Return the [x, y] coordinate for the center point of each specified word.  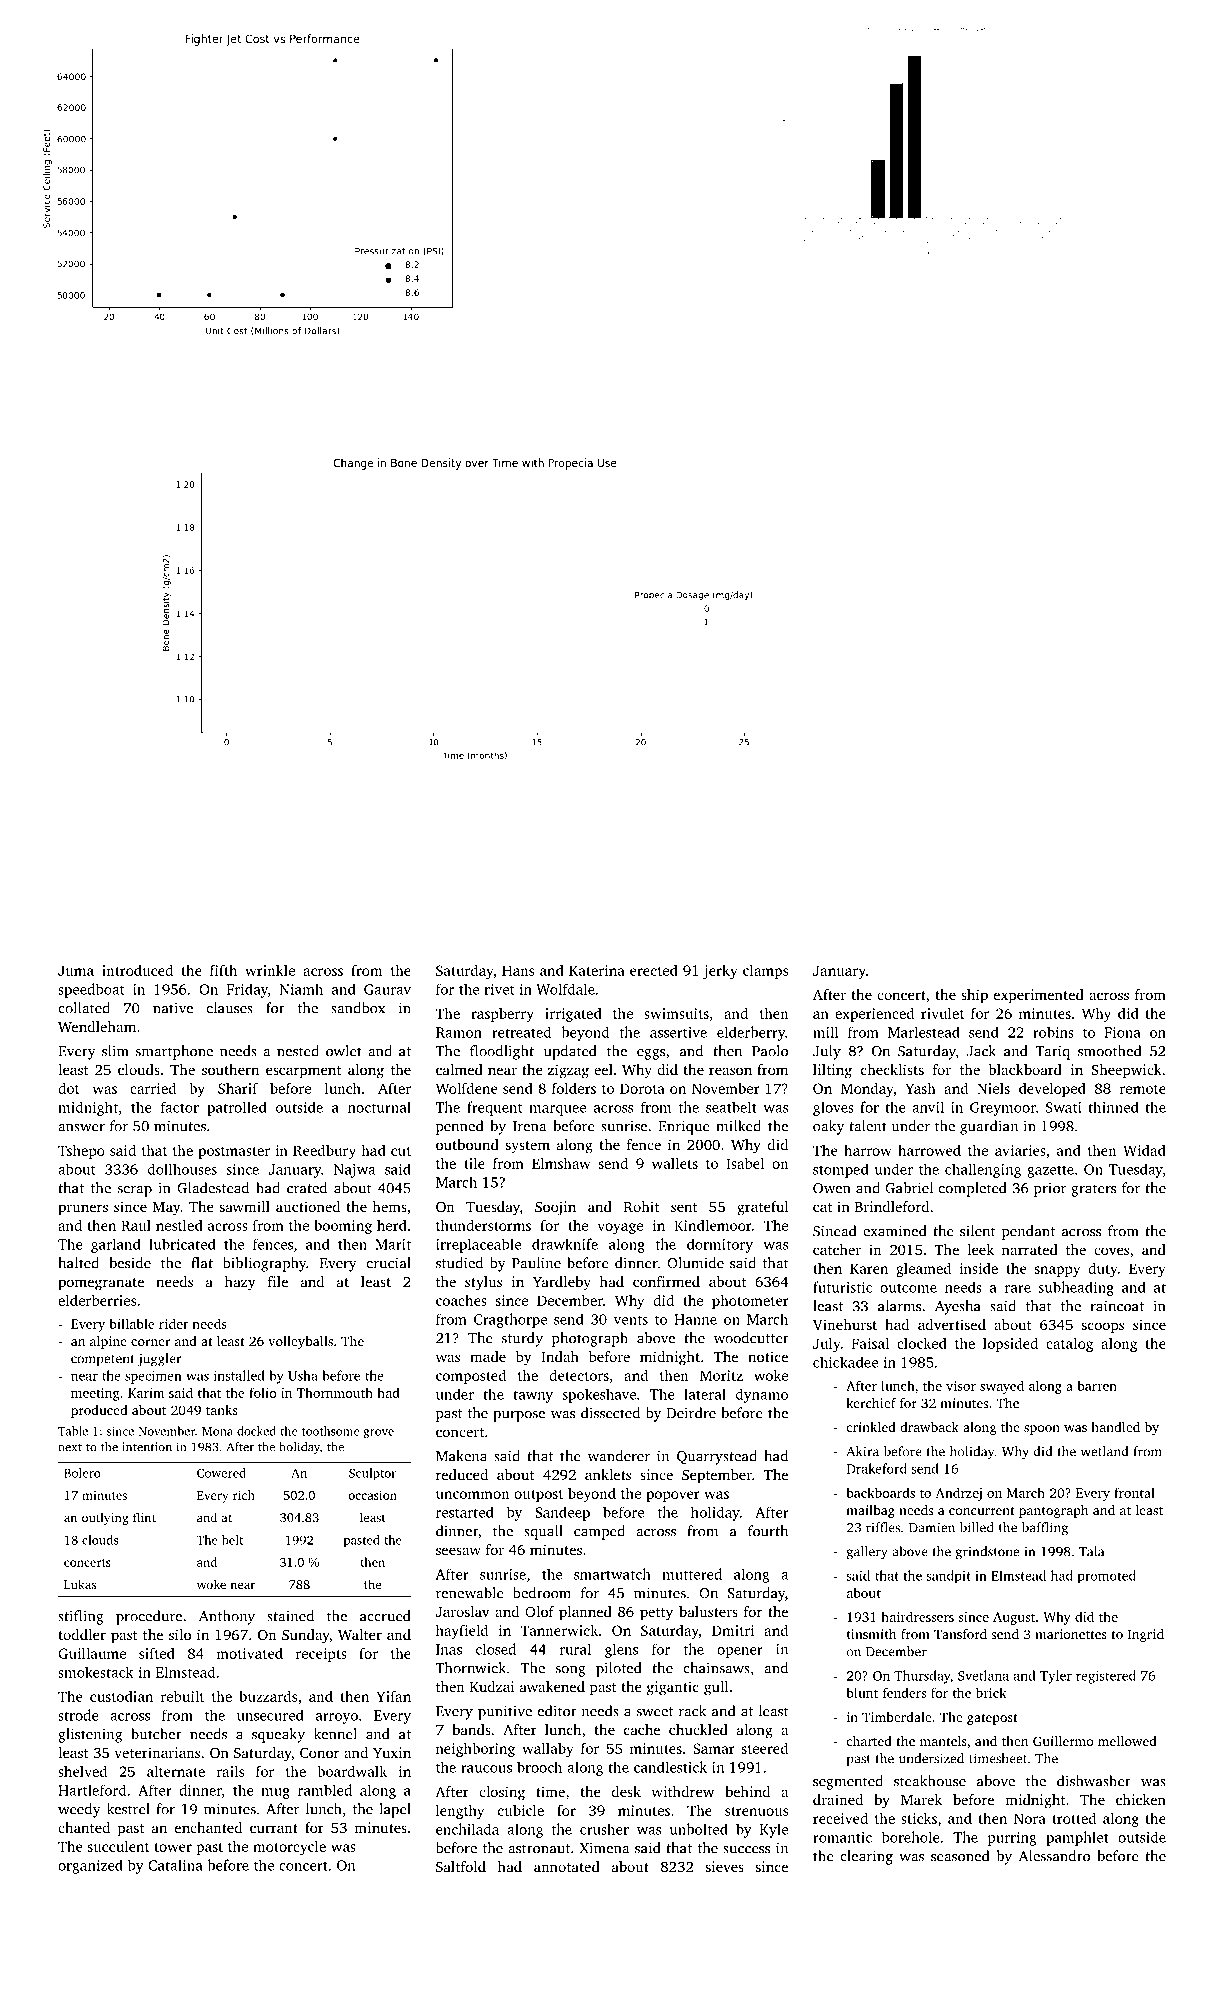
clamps [765, 972]
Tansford [960, 1634]
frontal [1134, 1492]
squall [543, 1532]
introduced [137, 970]
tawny [533, 1396]
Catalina [175, 1865]
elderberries [97, 1300]
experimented [1039, 996]
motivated [249, 1653]
